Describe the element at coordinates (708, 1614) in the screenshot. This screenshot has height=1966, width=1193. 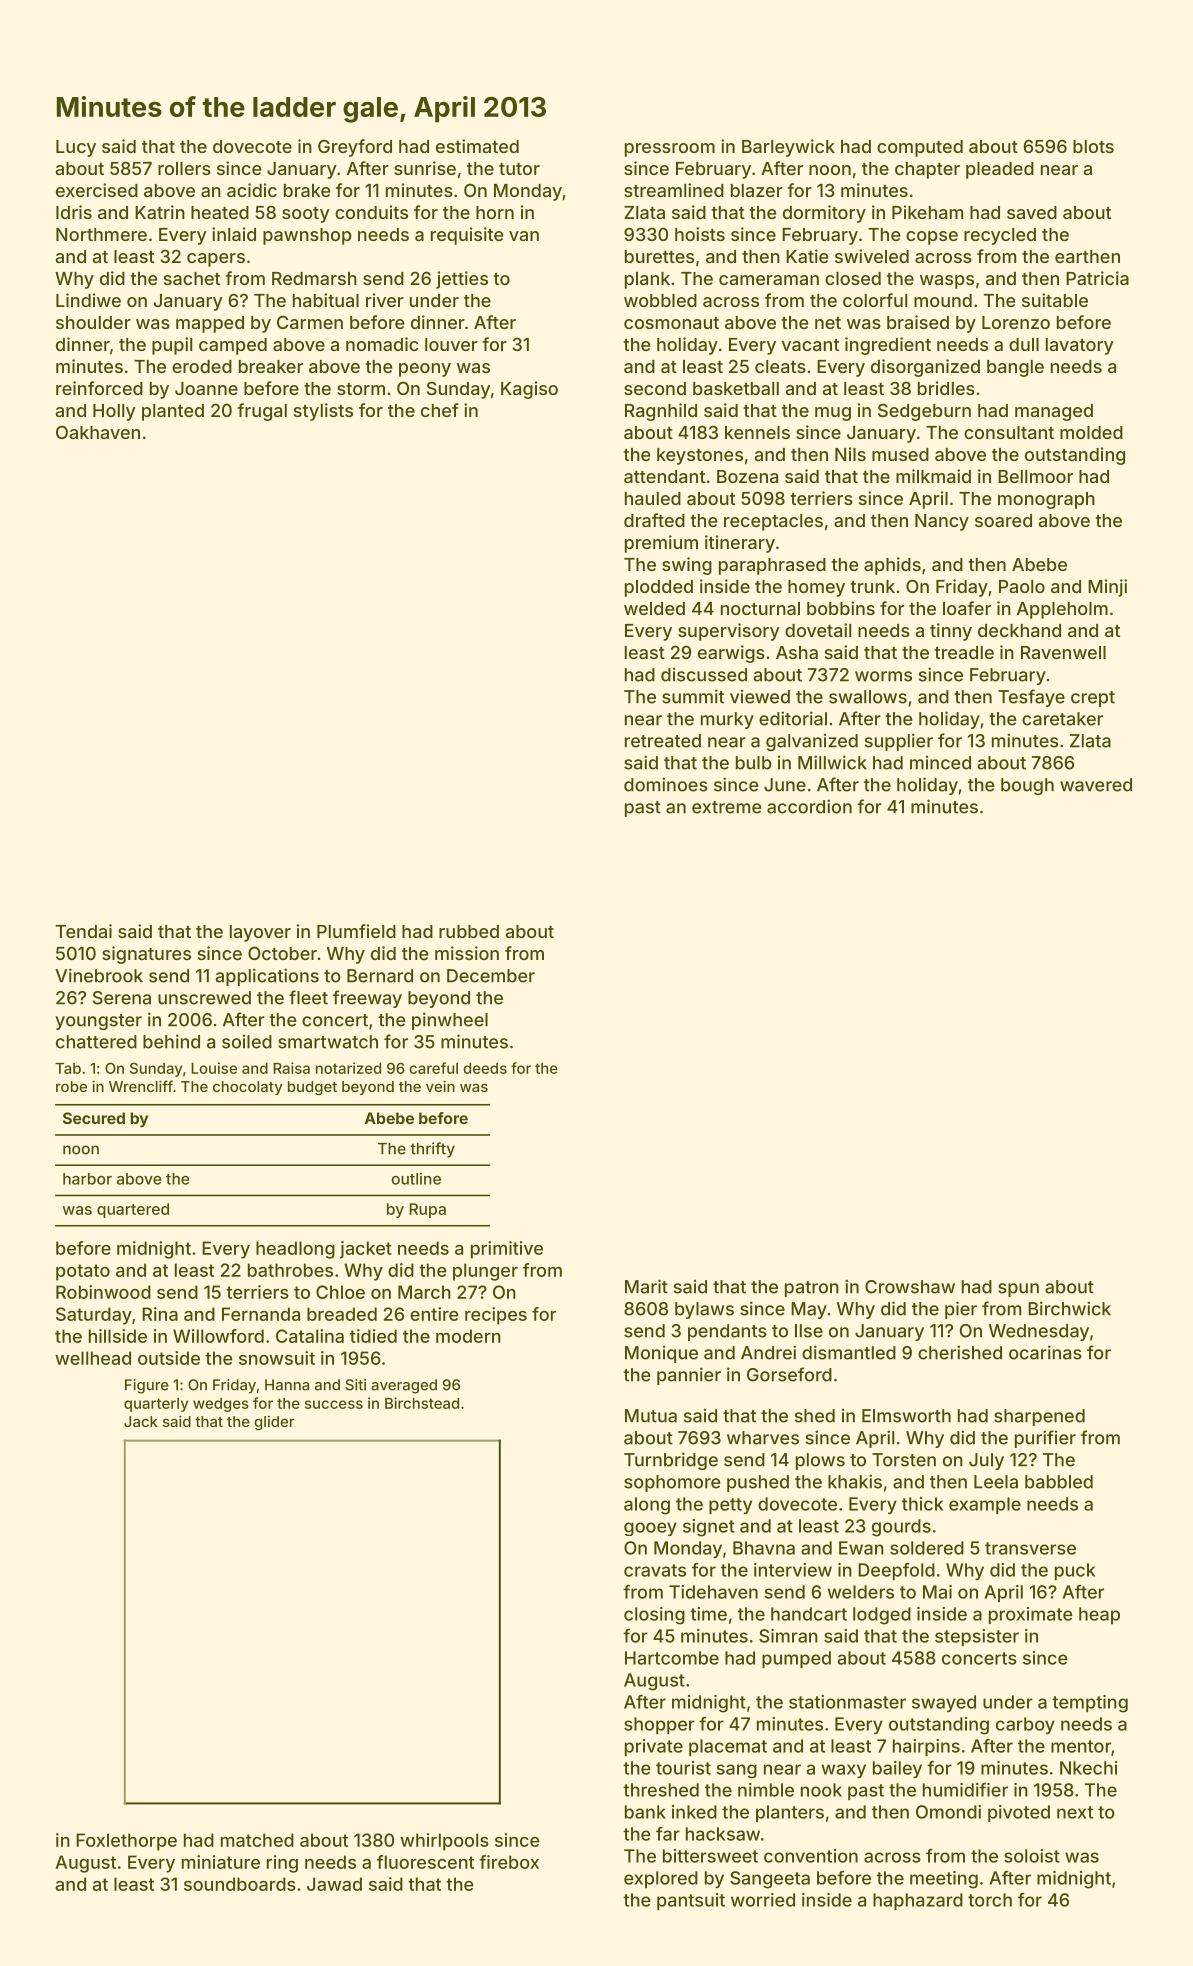
I see `time` at that location.
